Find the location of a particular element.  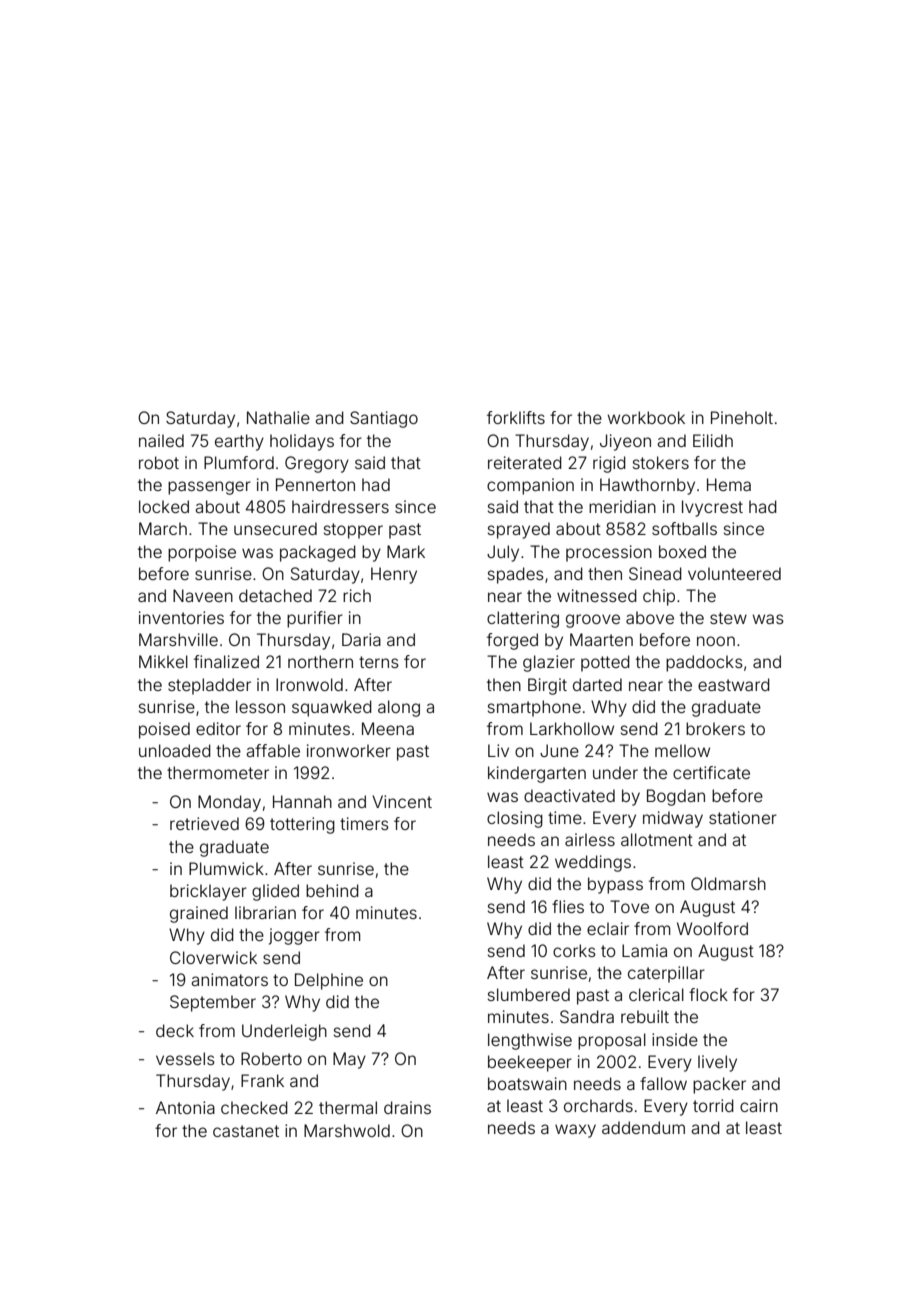

Santiago is located at coordinates (384, 419).
